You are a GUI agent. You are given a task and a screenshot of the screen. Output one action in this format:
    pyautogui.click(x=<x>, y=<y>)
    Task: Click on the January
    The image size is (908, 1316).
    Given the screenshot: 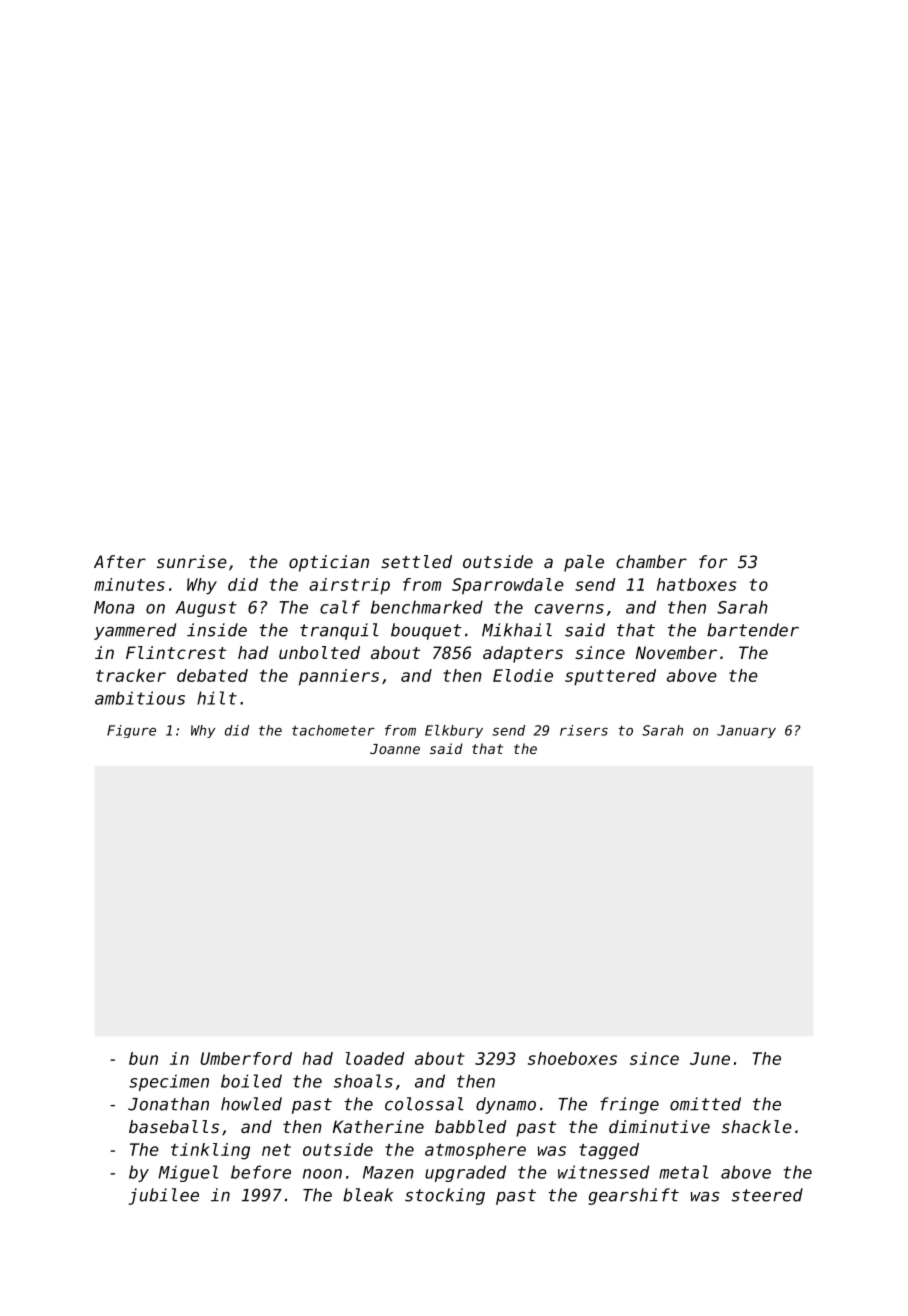 What is the action you would take?
    pyautogui.click(x=746, y=731)
